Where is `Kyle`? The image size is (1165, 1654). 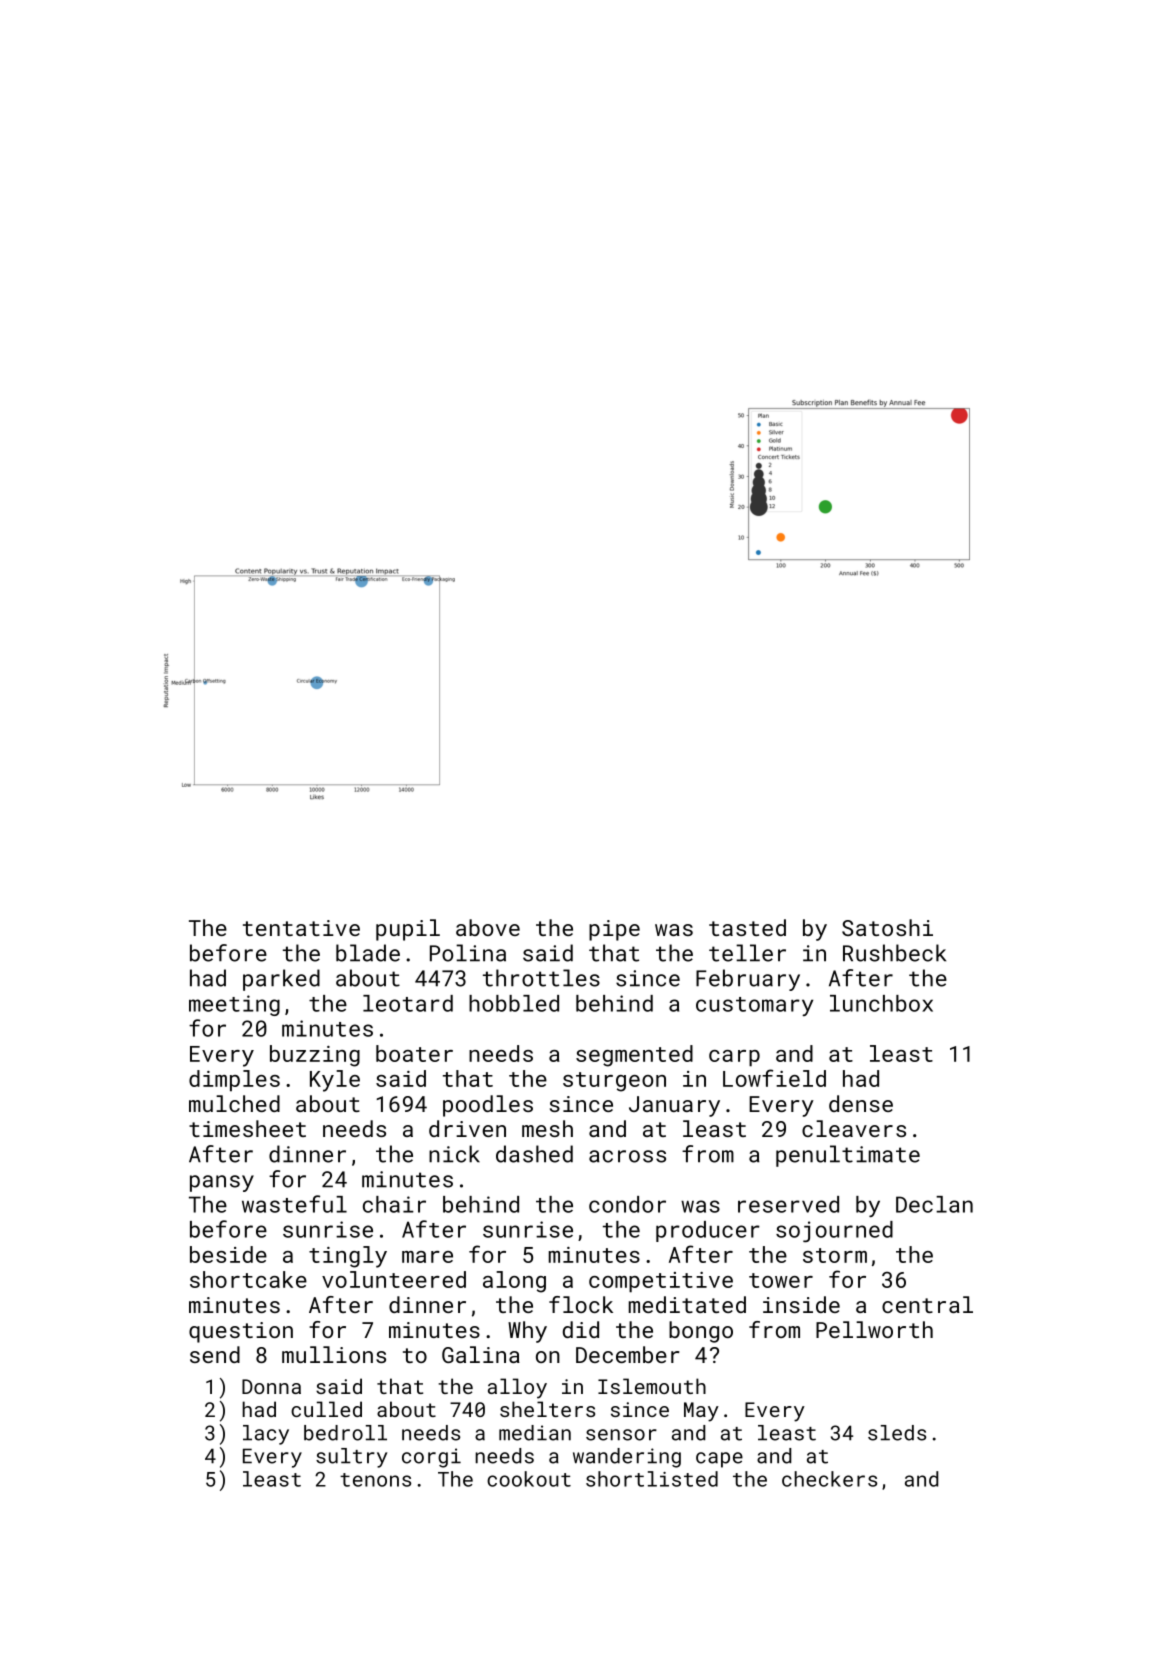
Kyle is located at coordinates (335, 1081).
